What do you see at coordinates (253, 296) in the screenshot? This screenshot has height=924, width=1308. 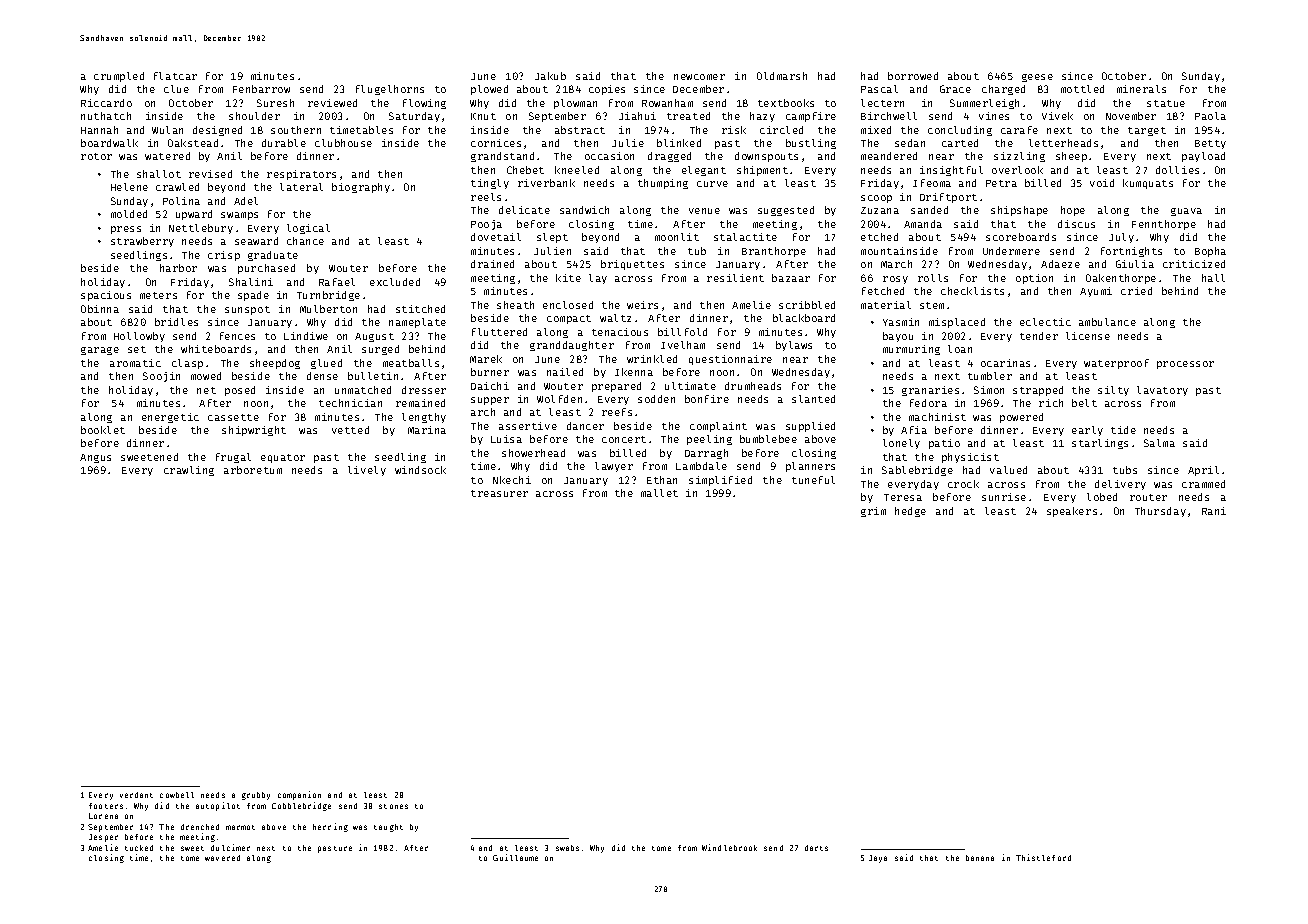 I see `spade` at bounding box center [253, 296].
